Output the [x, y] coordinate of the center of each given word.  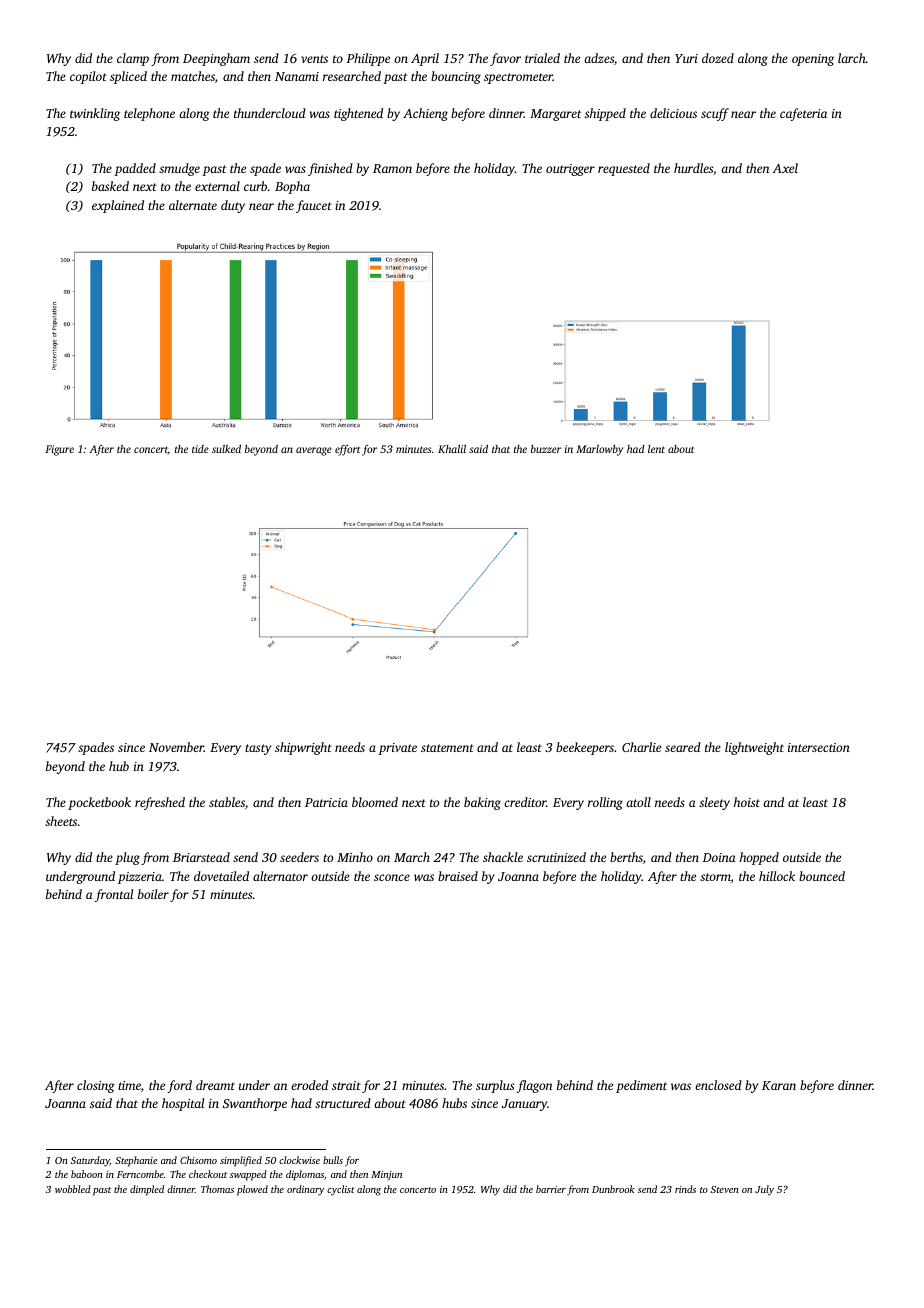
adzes [599, 58]
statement [447, 748]
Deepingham [216, 59]
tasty [258, 749]
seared [683, 747]
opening [813, 60]
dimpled [147, 1190]
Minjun [386, 1176]
